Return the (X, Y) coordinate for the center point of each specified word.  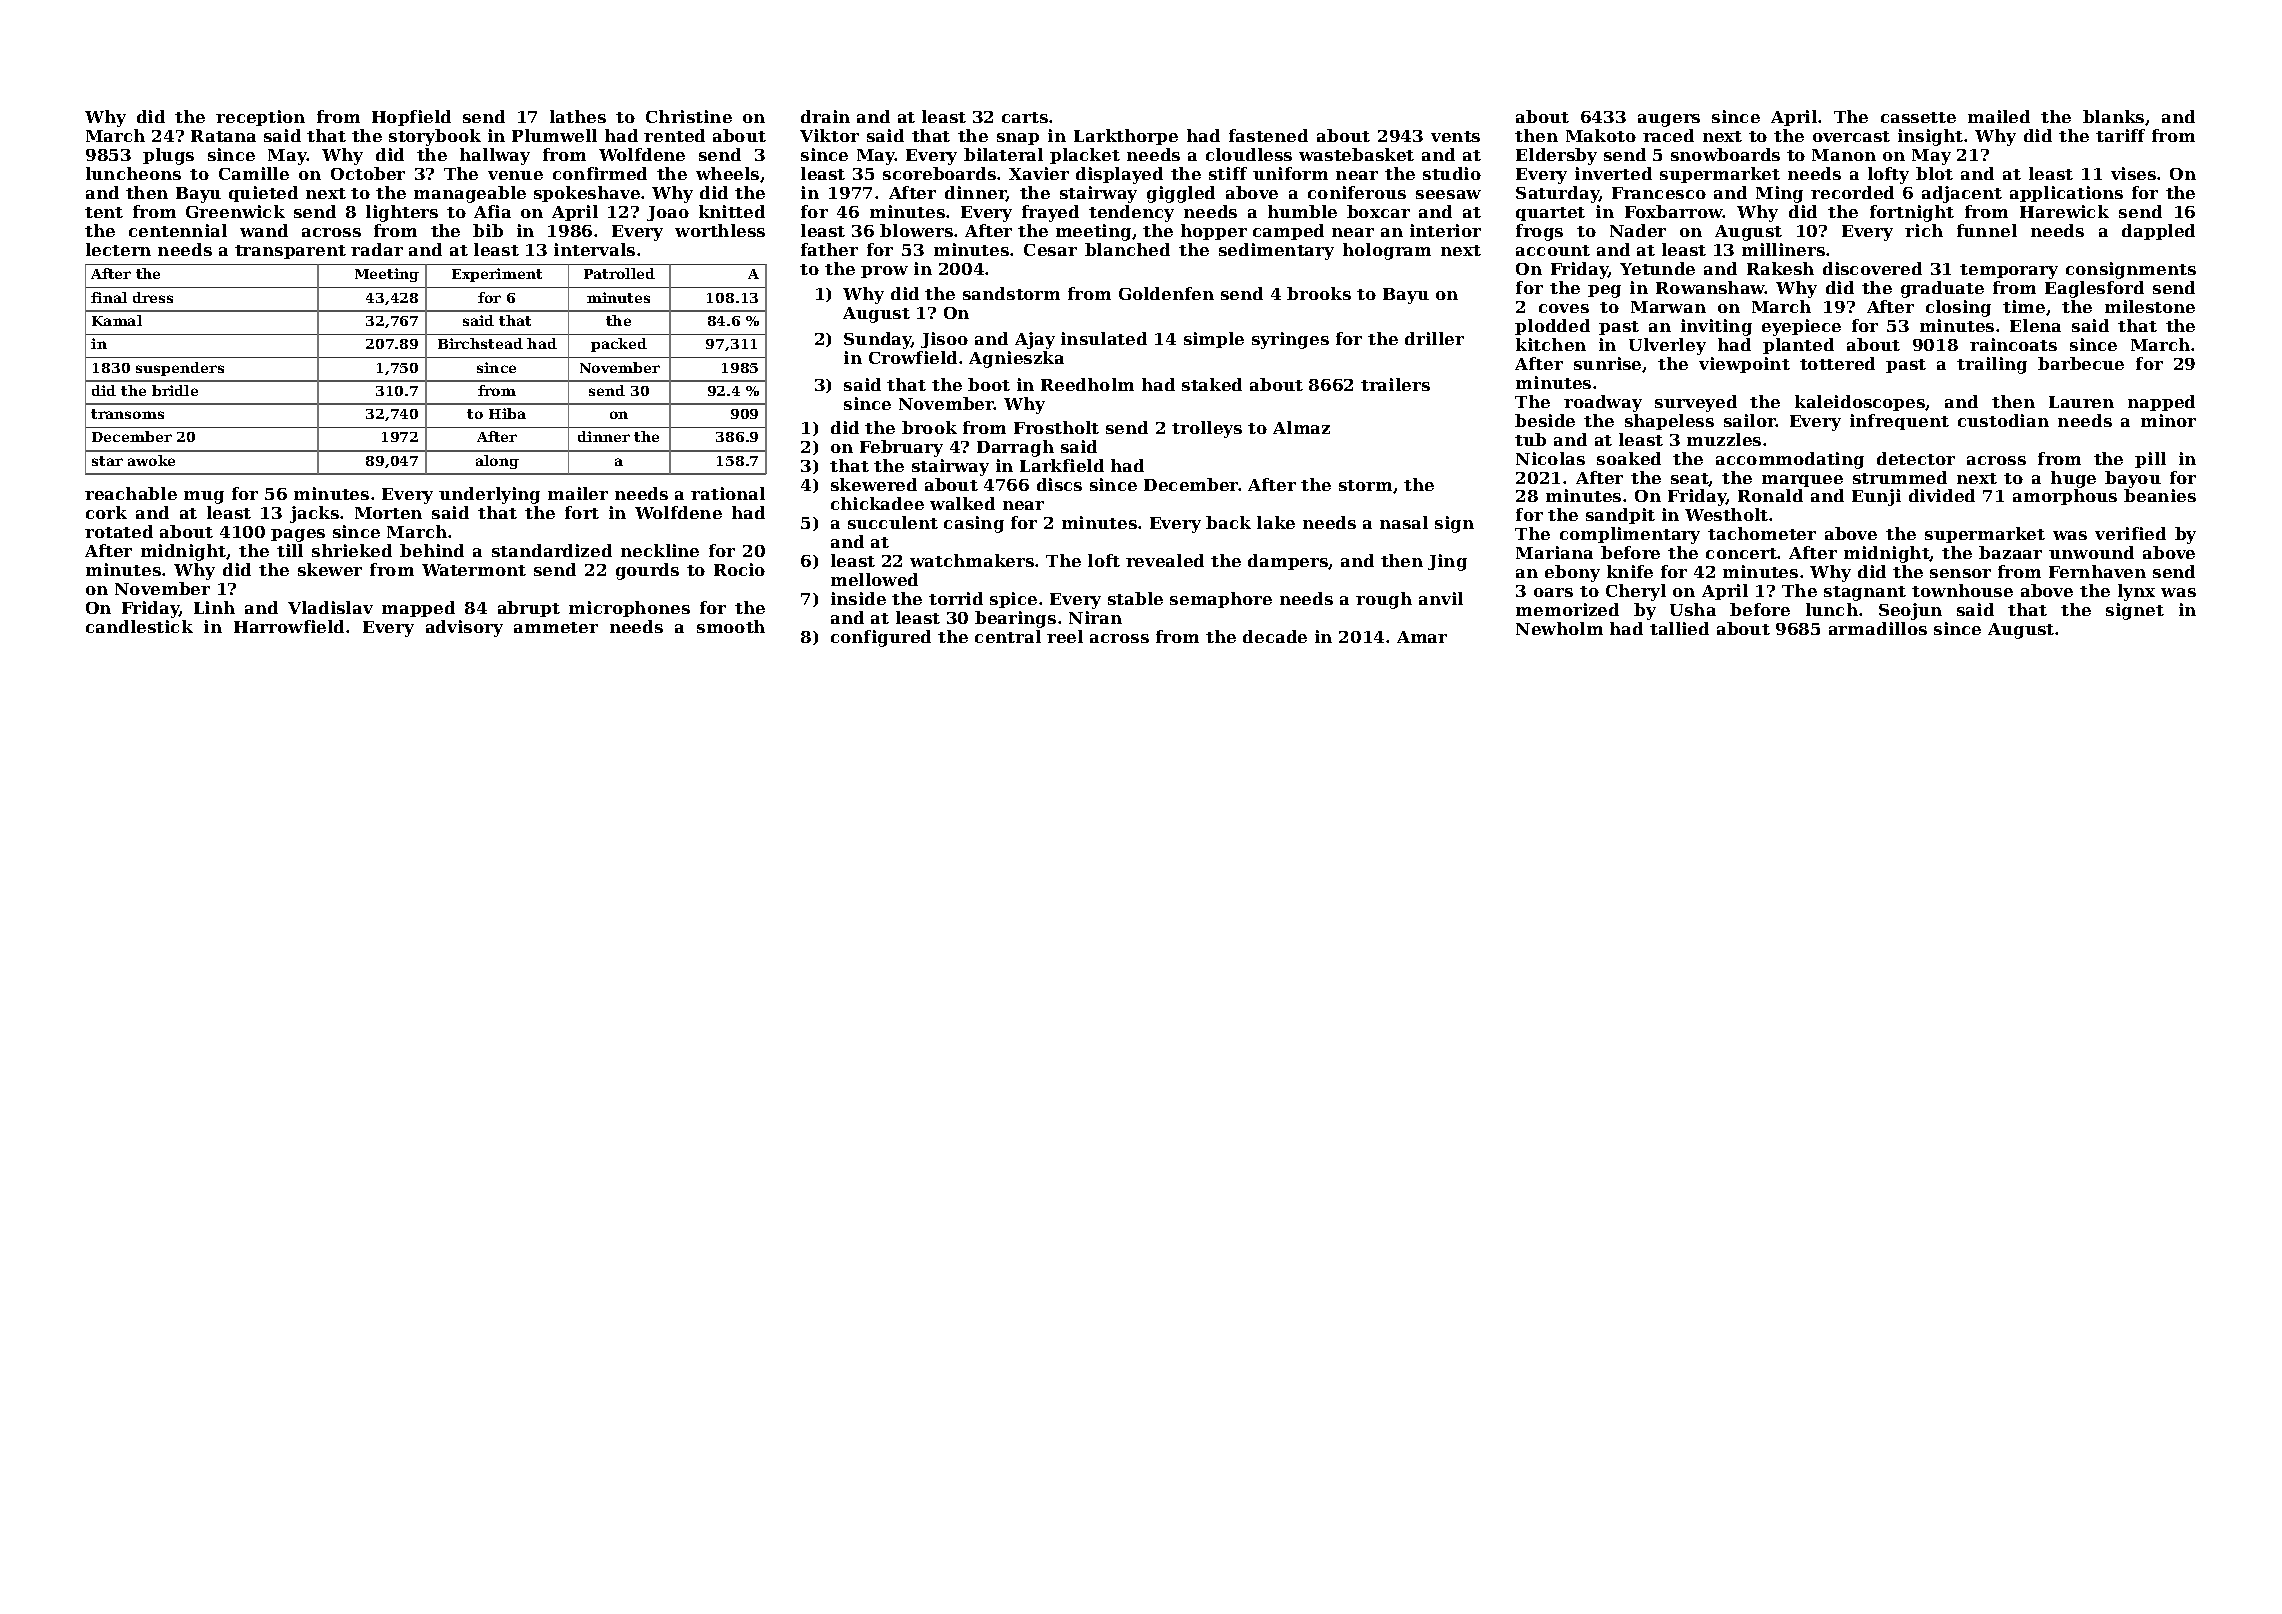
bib (488, 230)
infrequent (1899, 422)
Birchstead (480, 343)
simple (1214, 340)
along (497, 462)
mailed (1999, 116)
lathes (578, 116)
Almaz (1301, 427)
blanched (1127, 249)
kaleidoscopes (1860, 403)
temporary (2009, 271)
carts (1025, 117)
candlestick (139, 626)
